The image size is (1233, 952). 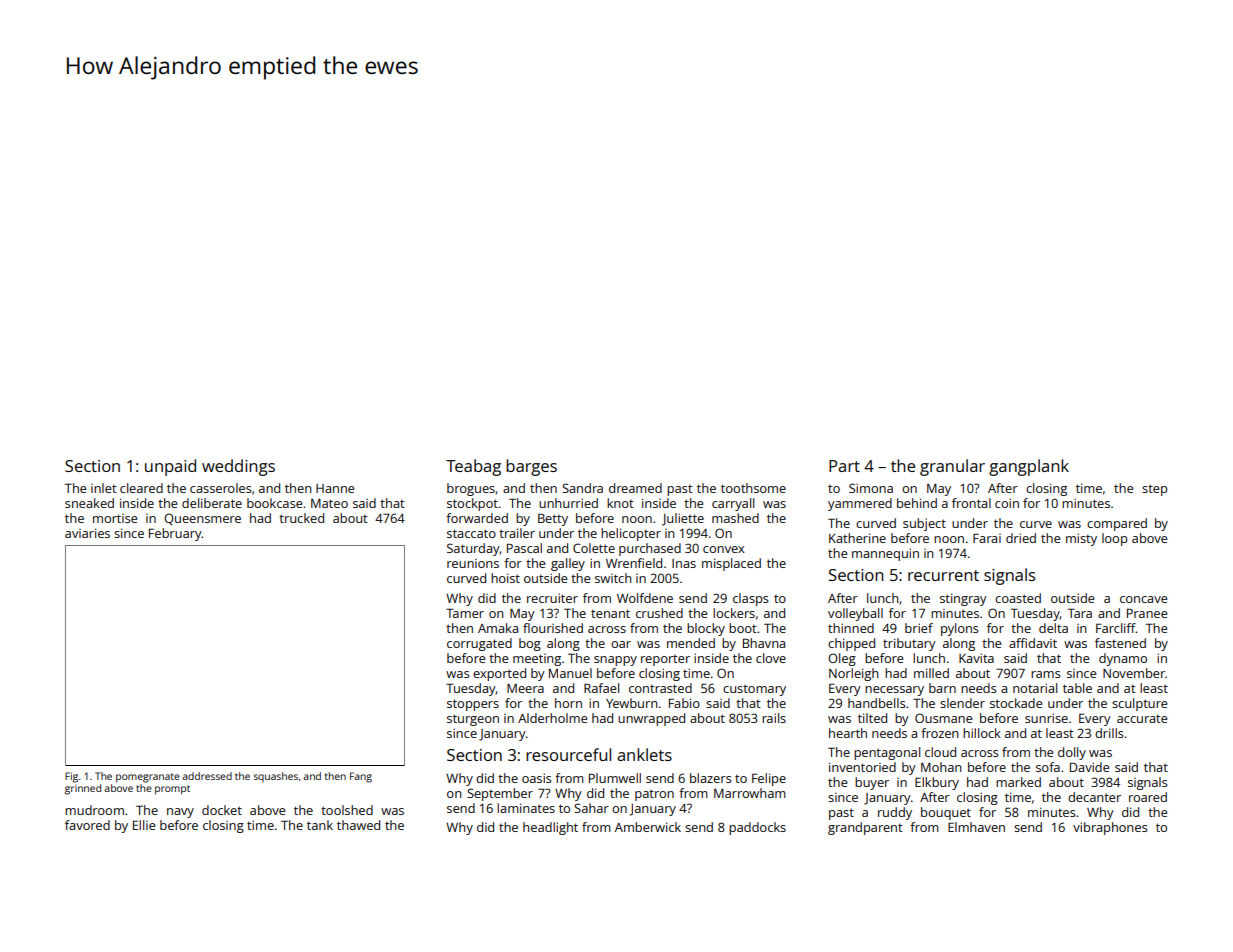 What do you see at coordinates (473, 467) in the screenshot?
I see `Teabag` at bounding box center [473, 467].
